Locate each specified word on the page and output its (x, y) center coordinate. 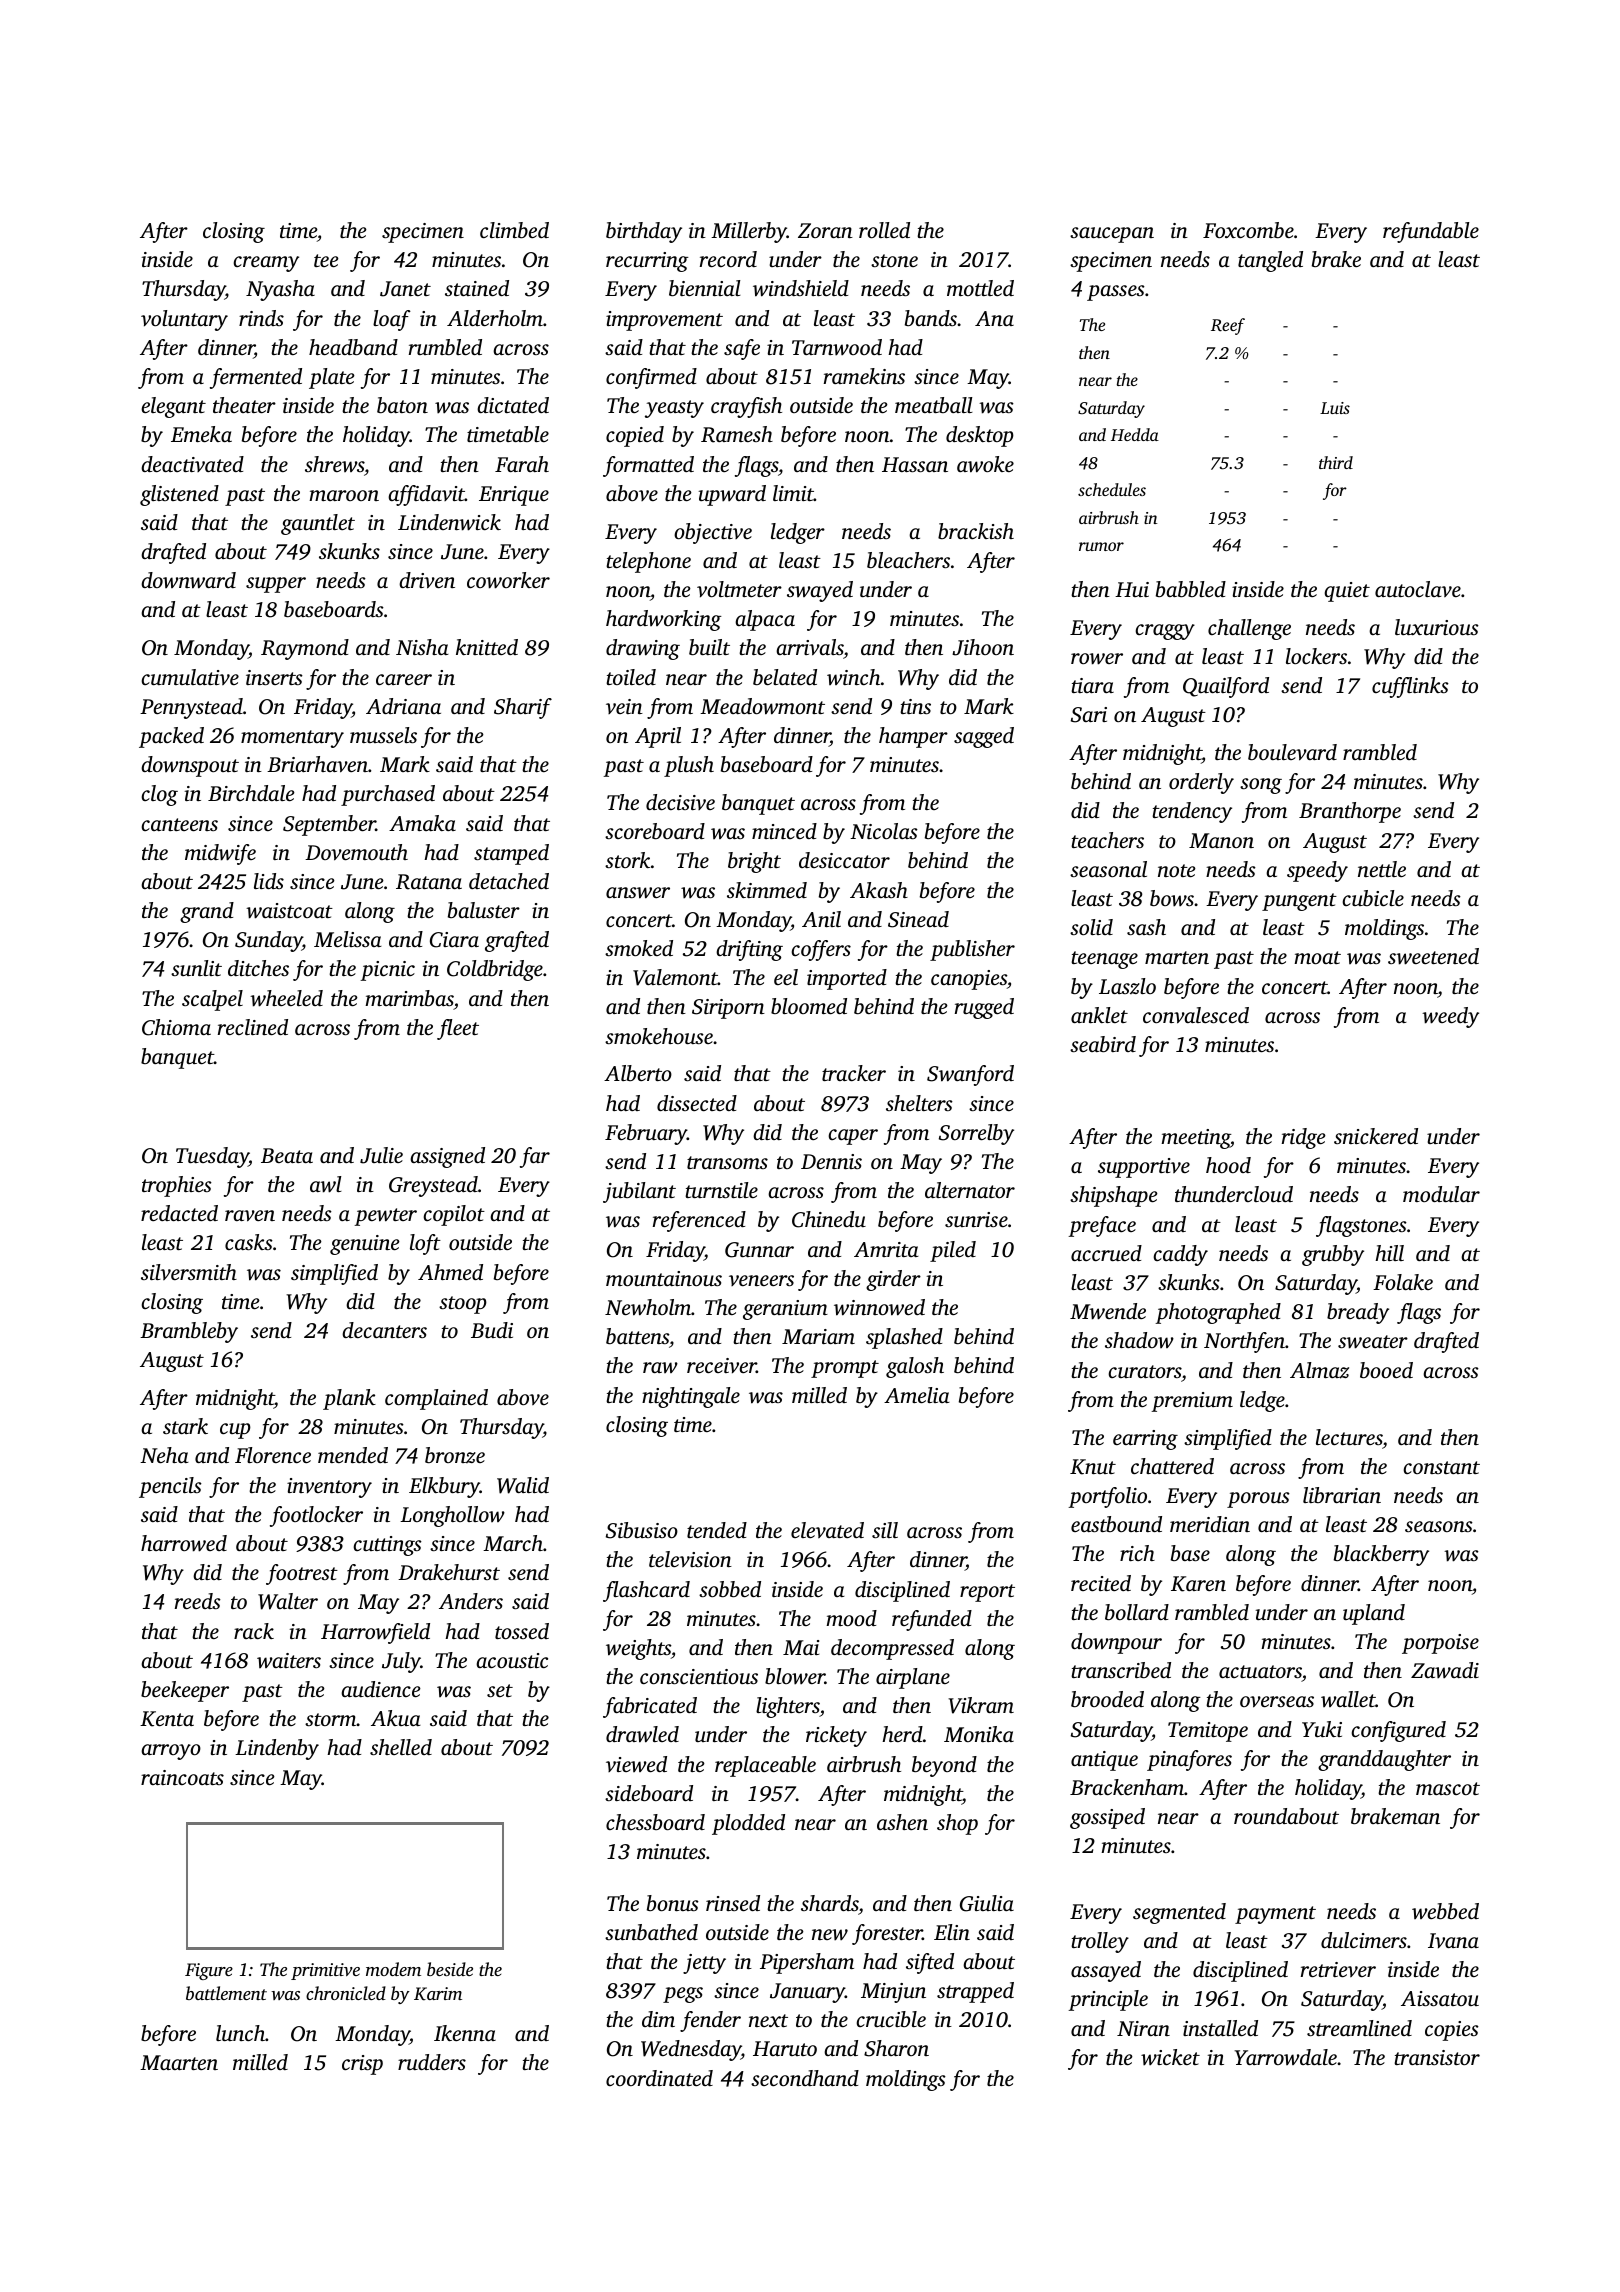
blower (795, 1676)
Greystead (433, 1186)
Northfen (1244, 1342)
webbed (1445, 1911)
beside (450, 1969)
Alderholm (495, 318)
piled (953, 1251)
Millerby (749, 232)
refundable (1431, 232)
